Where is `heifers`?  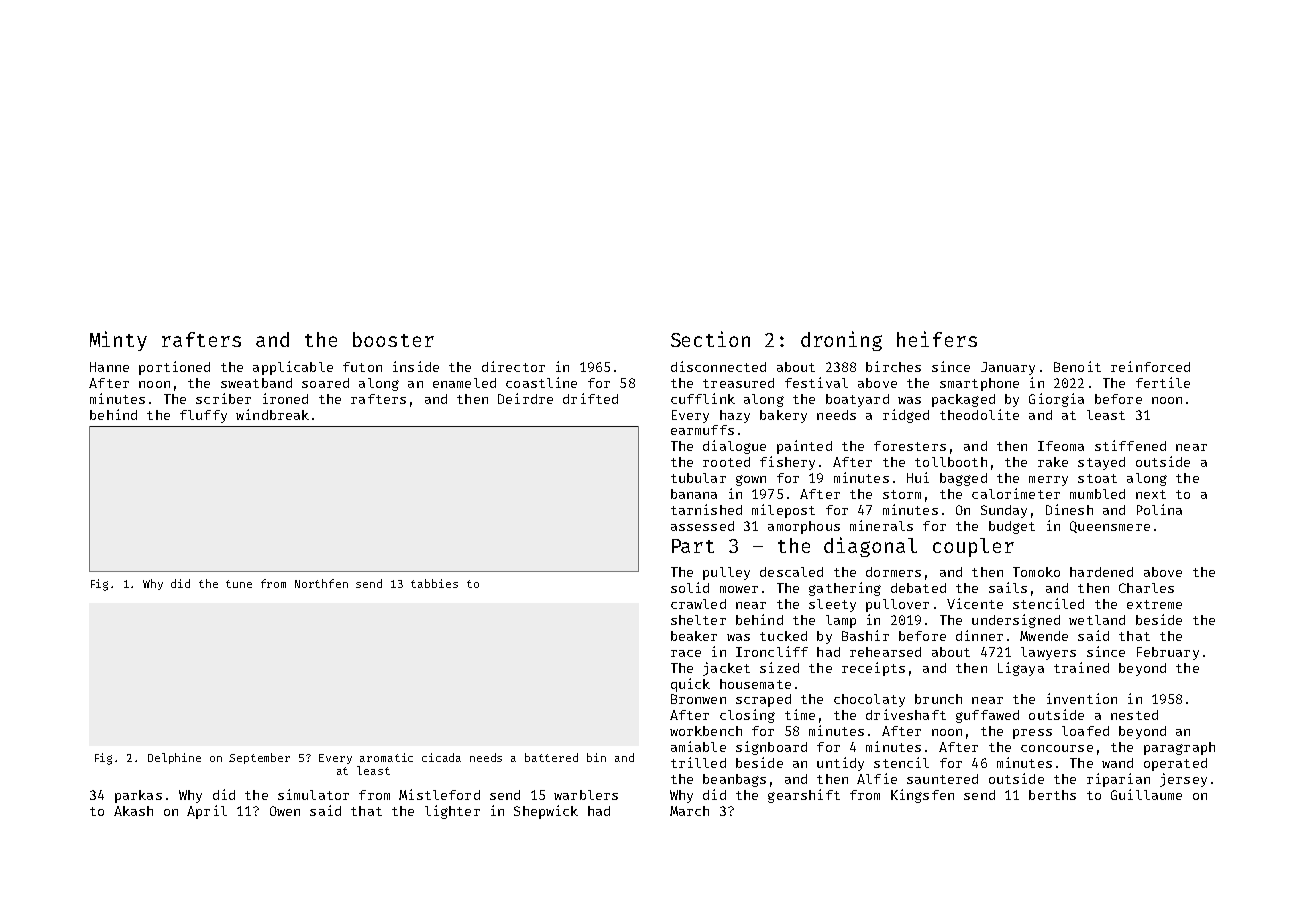 heifers is located at coordinates (937, 339).
